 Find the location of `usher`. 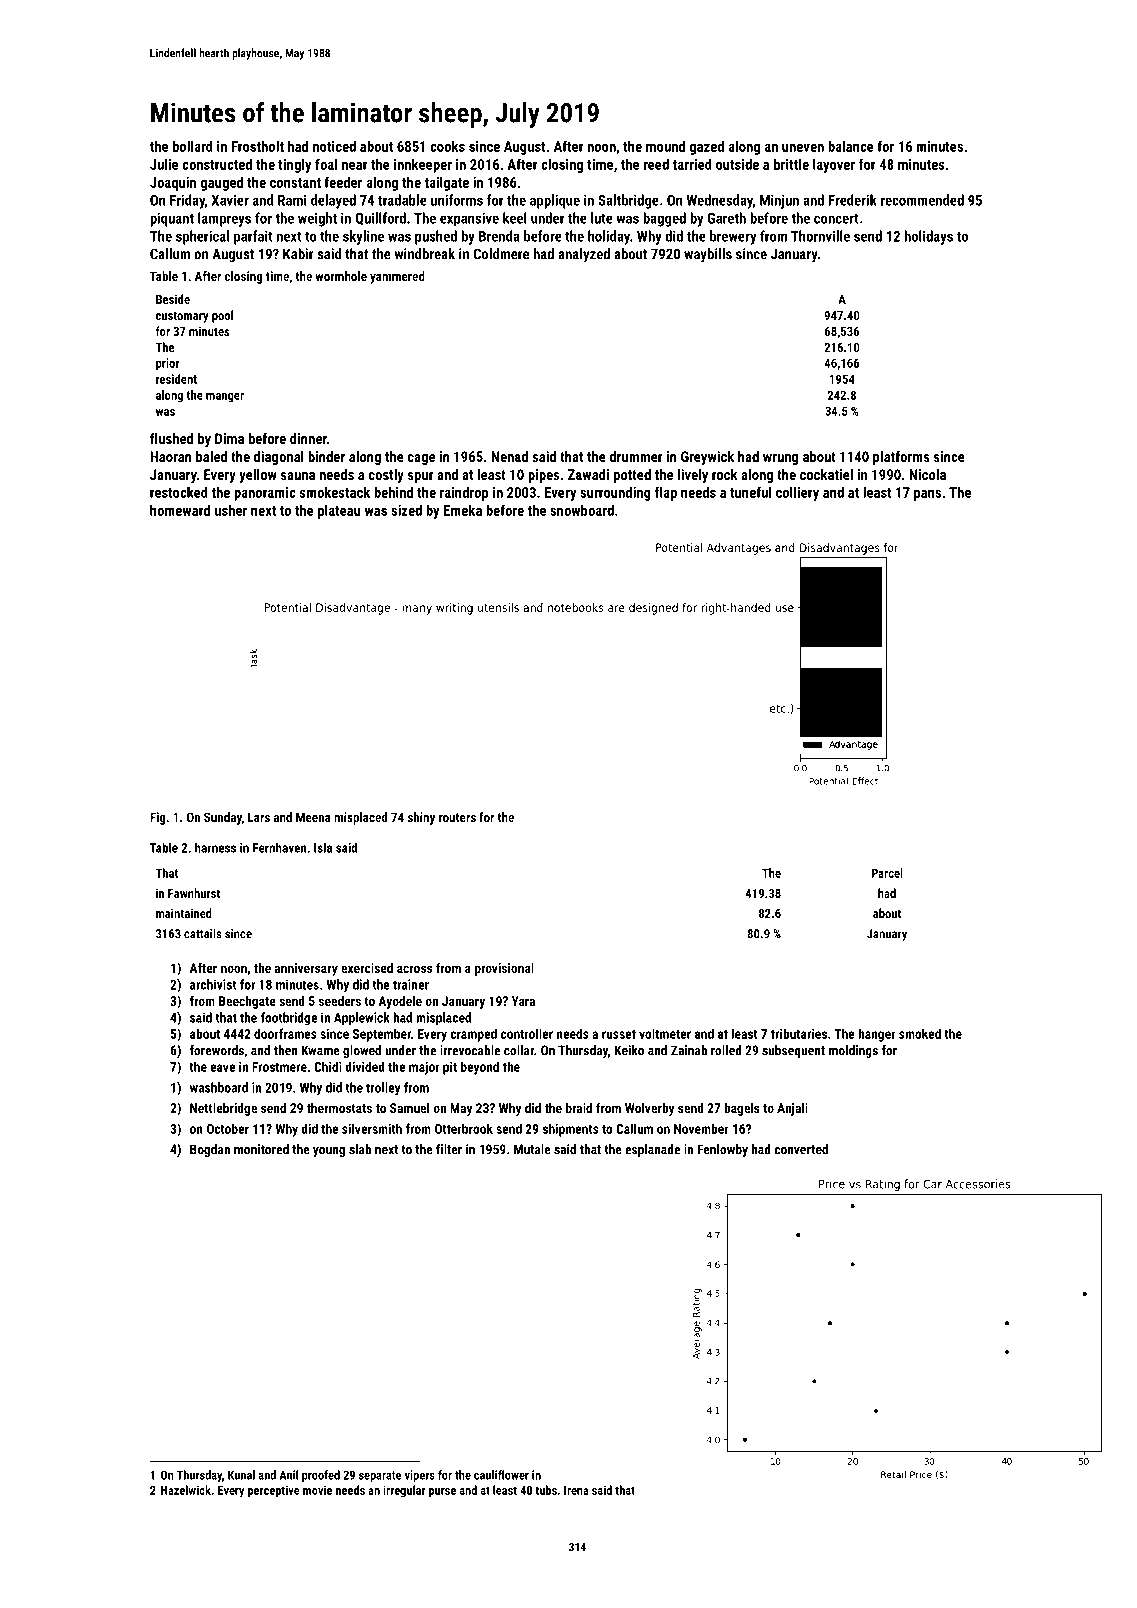

usher is located at coordinates (231, 510).
